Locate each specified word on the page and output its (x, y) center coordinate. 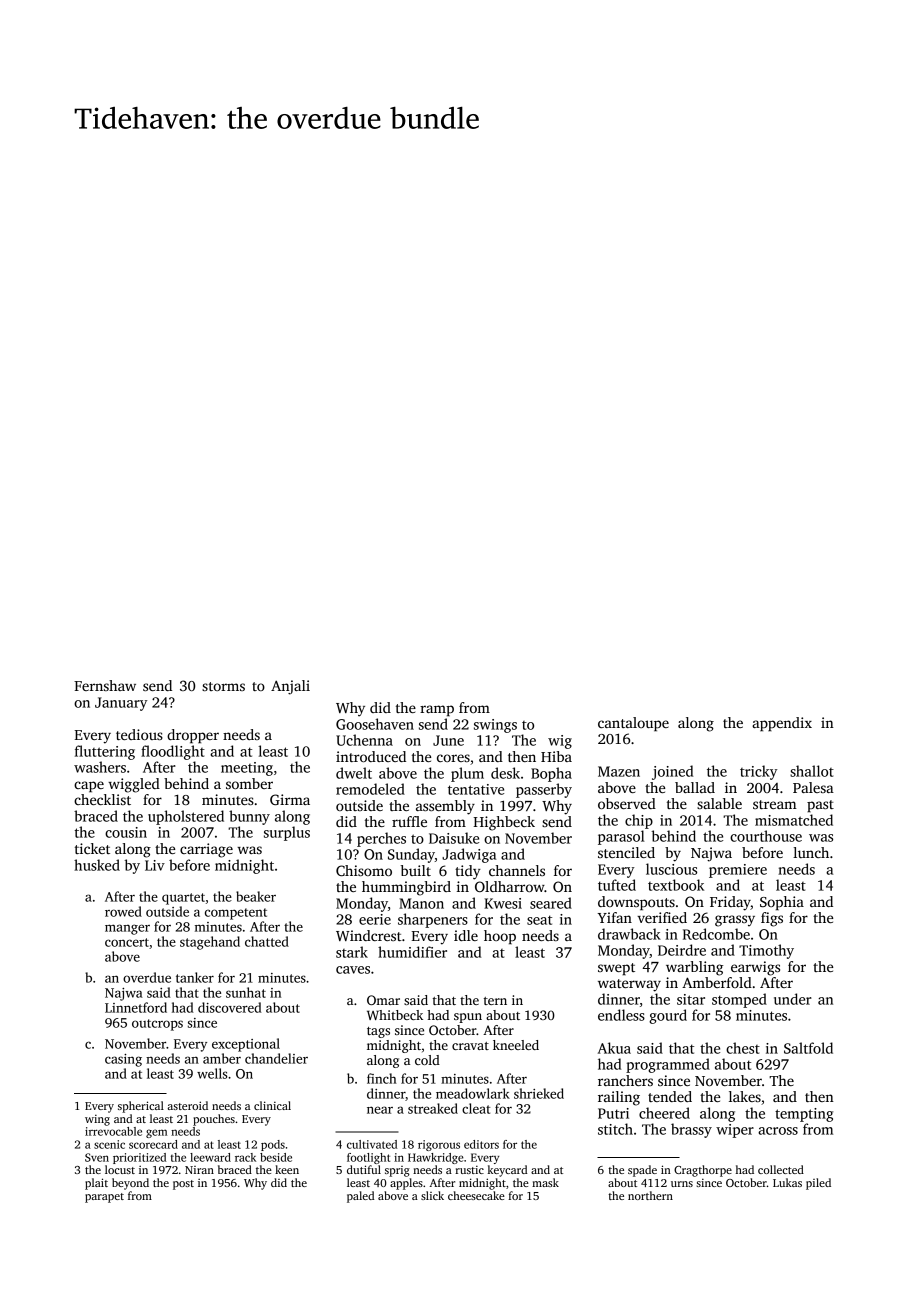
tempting (804, 1115)
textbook (676, 885)
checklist (102, 799)
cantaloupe (633, 724)
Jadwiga (469, 855)
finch (382, 1078)
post (183, 1185)
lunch (811, 852)
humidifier (412, 952)
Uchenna (364, 740)
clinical (272, 1105)
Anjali (290, 687)
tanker (195, 977)
